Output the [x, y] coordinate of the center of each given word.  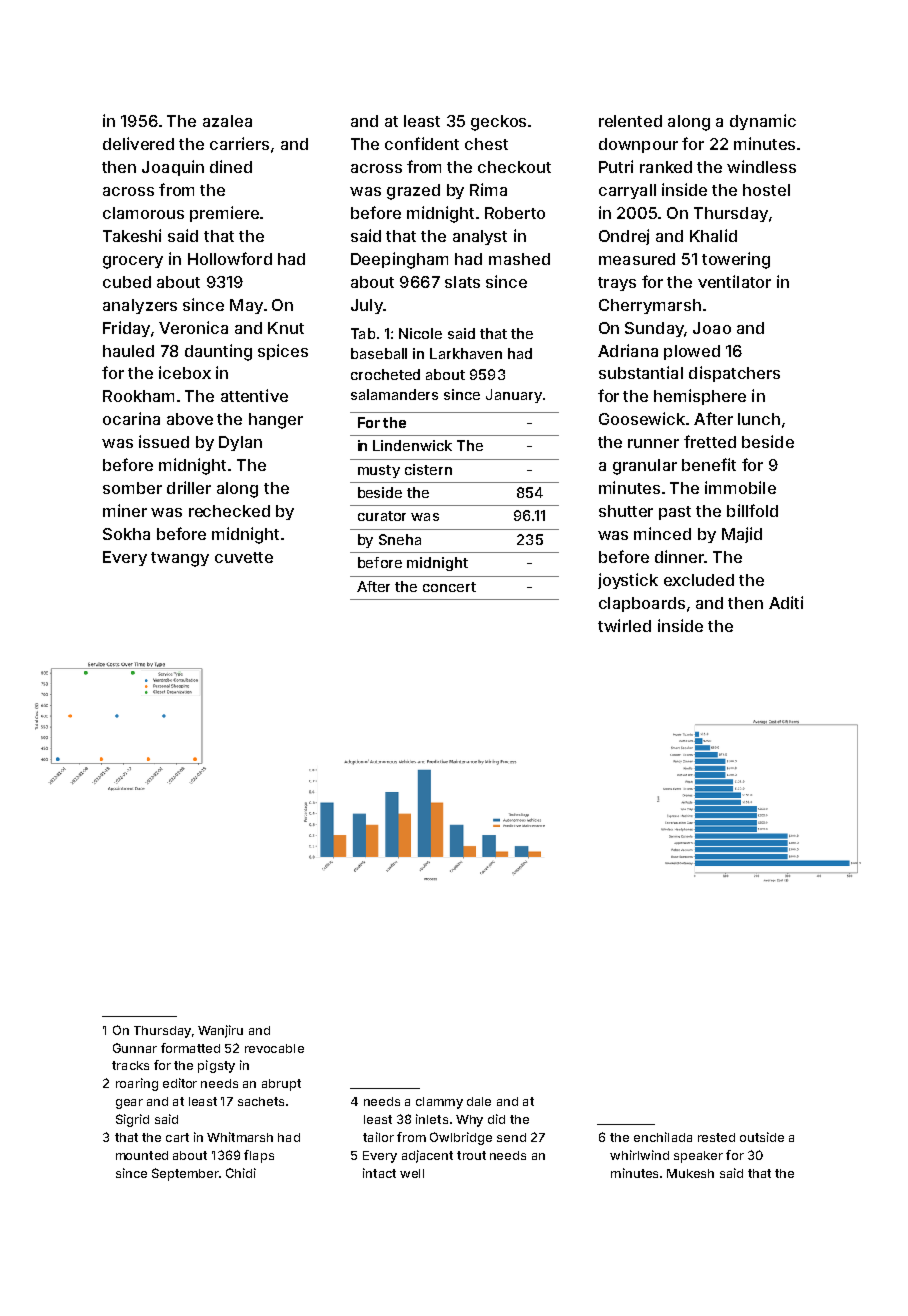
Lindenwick [412, 445]
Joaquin [173, 168]
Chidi [241, 1173]
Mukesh [690, 1173]
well [412, 1173]
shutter [626, 511]
